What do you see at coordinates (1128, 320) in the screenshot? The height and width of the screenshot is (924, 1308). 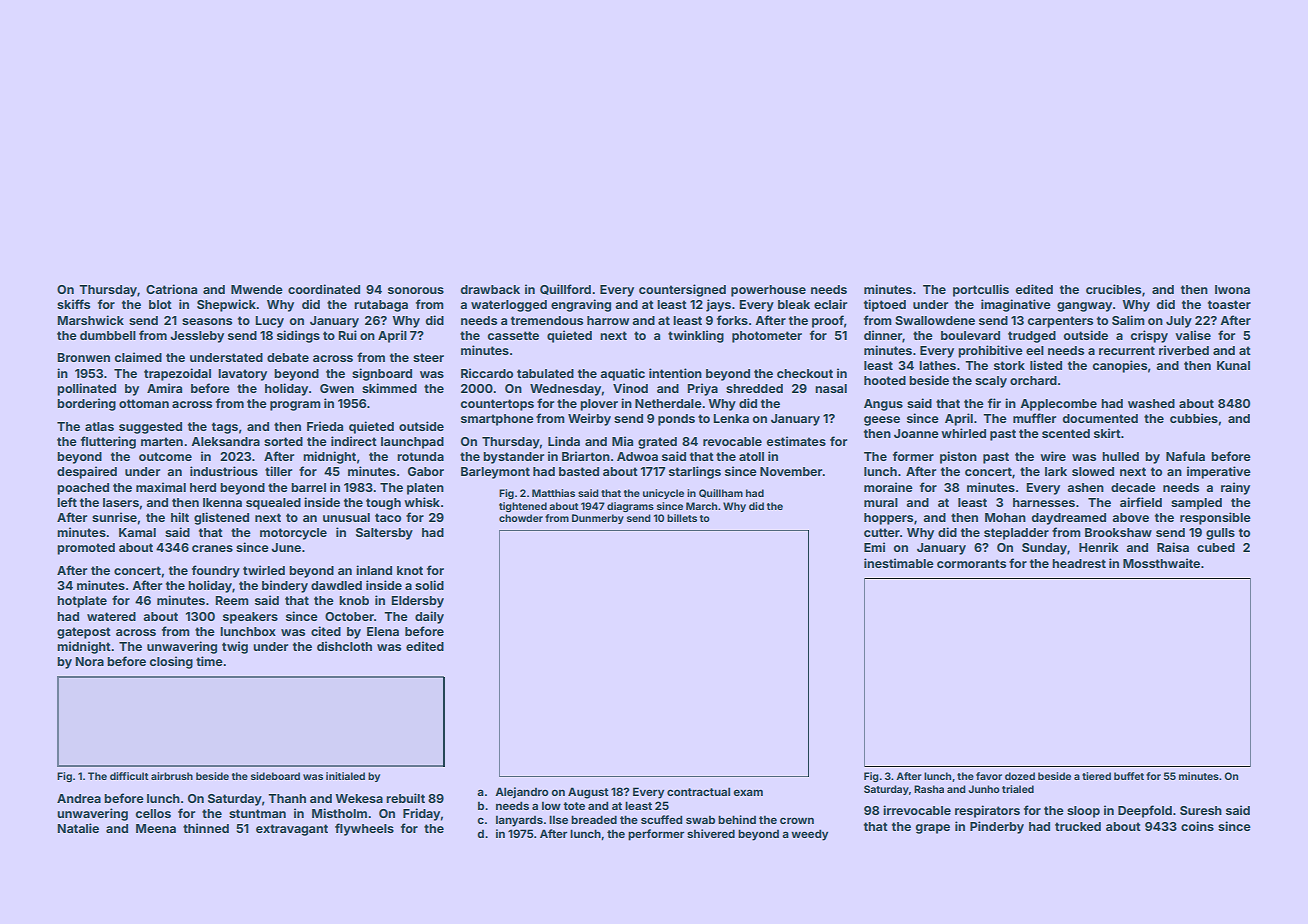 I see `Salim` at bounding box center [1128, 320].
